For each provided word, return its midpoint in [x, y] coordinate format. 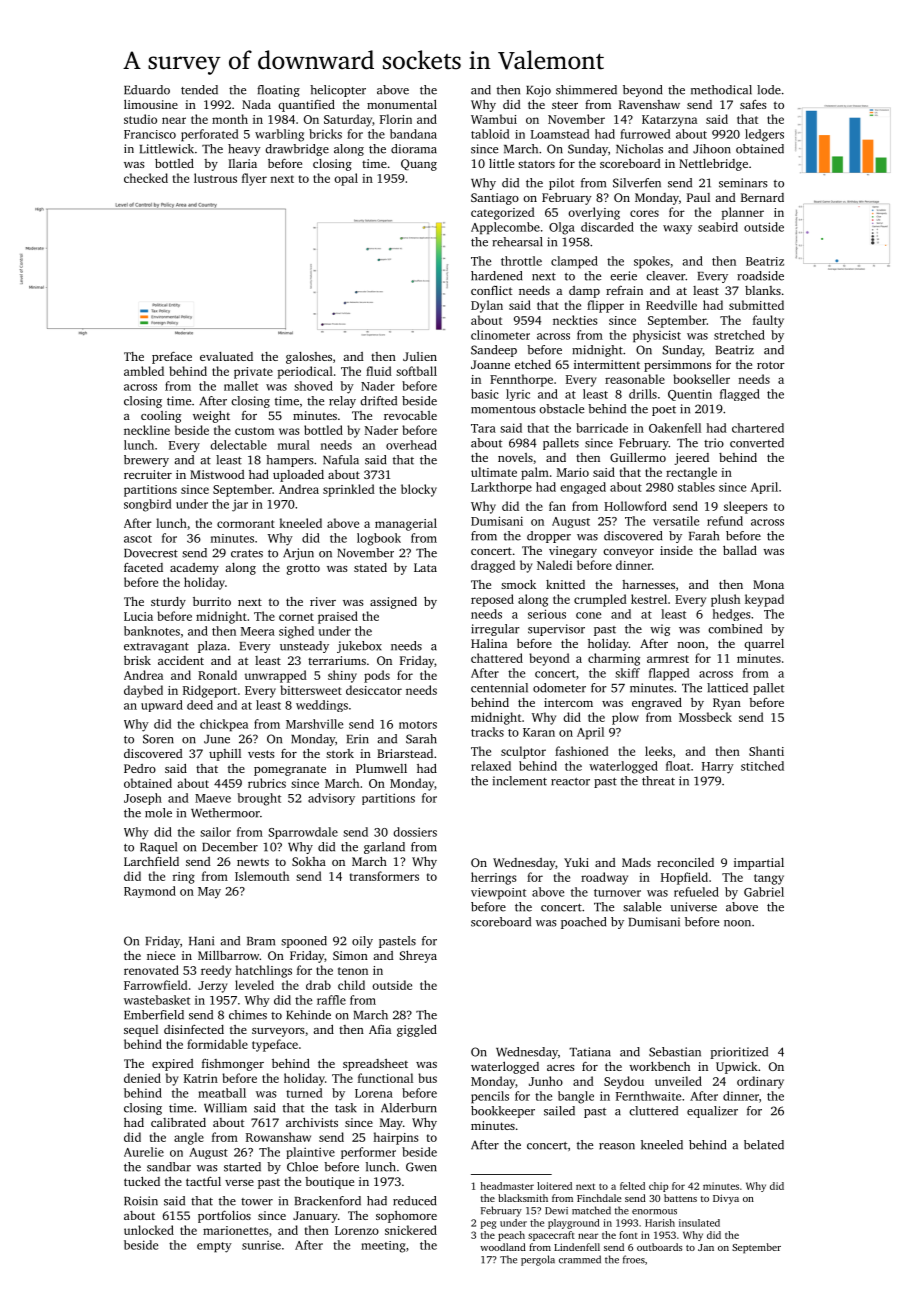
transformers [384, 876]
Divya [726, 1199]
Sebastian [675, 1052]
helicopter [338, 91]
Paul [698, 197]
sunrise [261, 1245]
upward [162, 706]
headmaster [507, 1186]
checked [146, 178]
